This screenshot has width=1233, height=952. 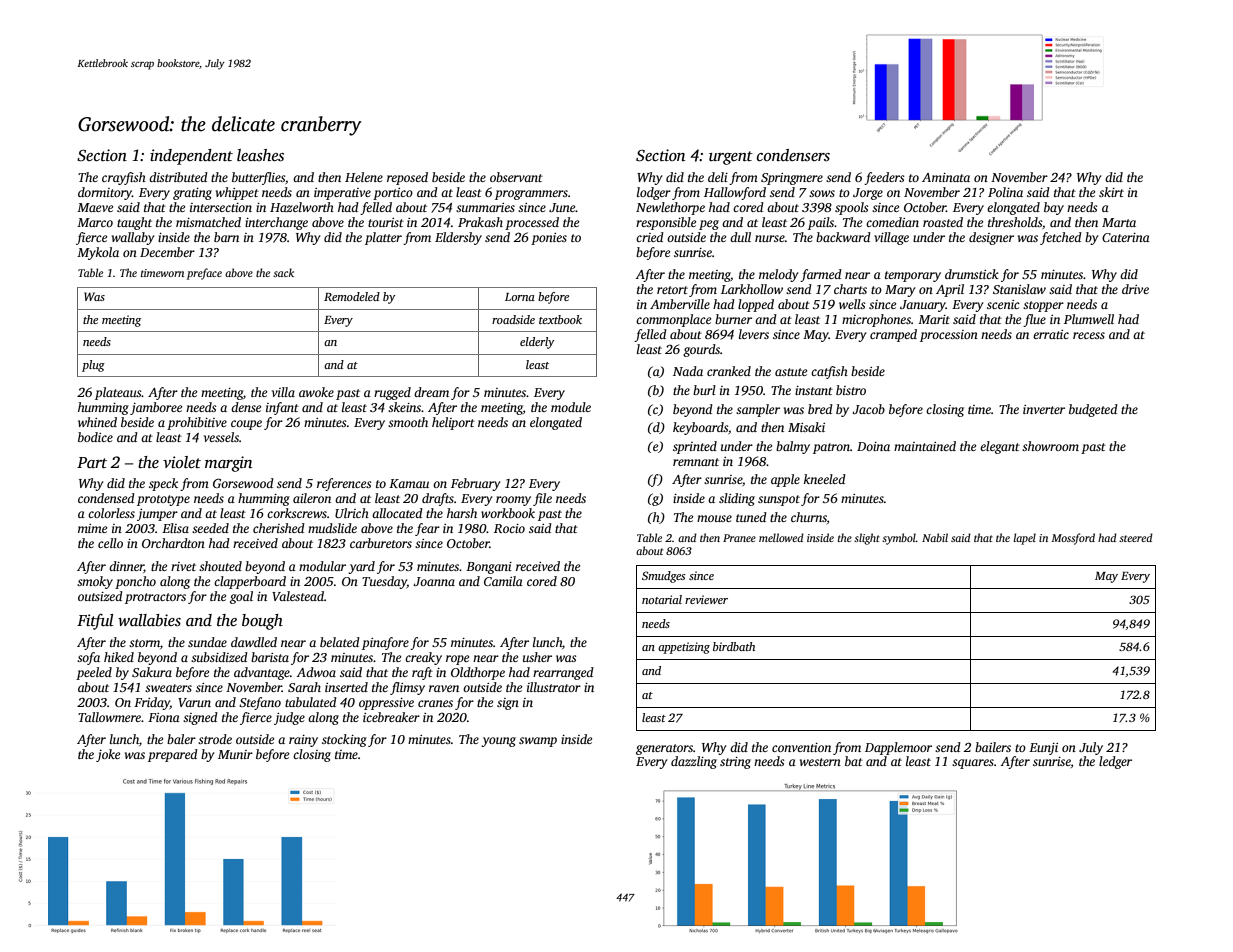 I want to click on plug, so click(x=93, y=366).
